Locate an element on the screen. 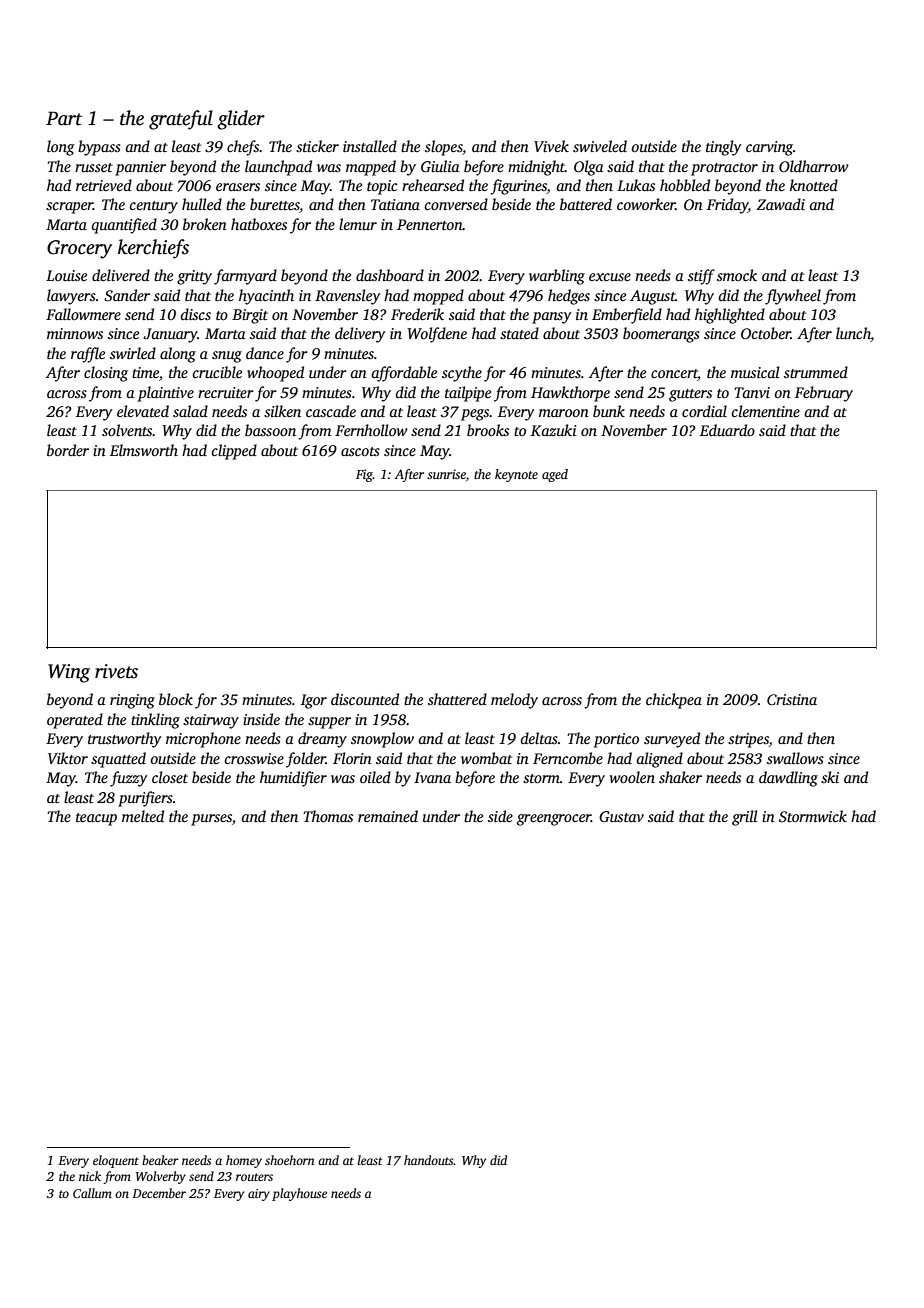  sticker is located at coordinates (317, 146).
